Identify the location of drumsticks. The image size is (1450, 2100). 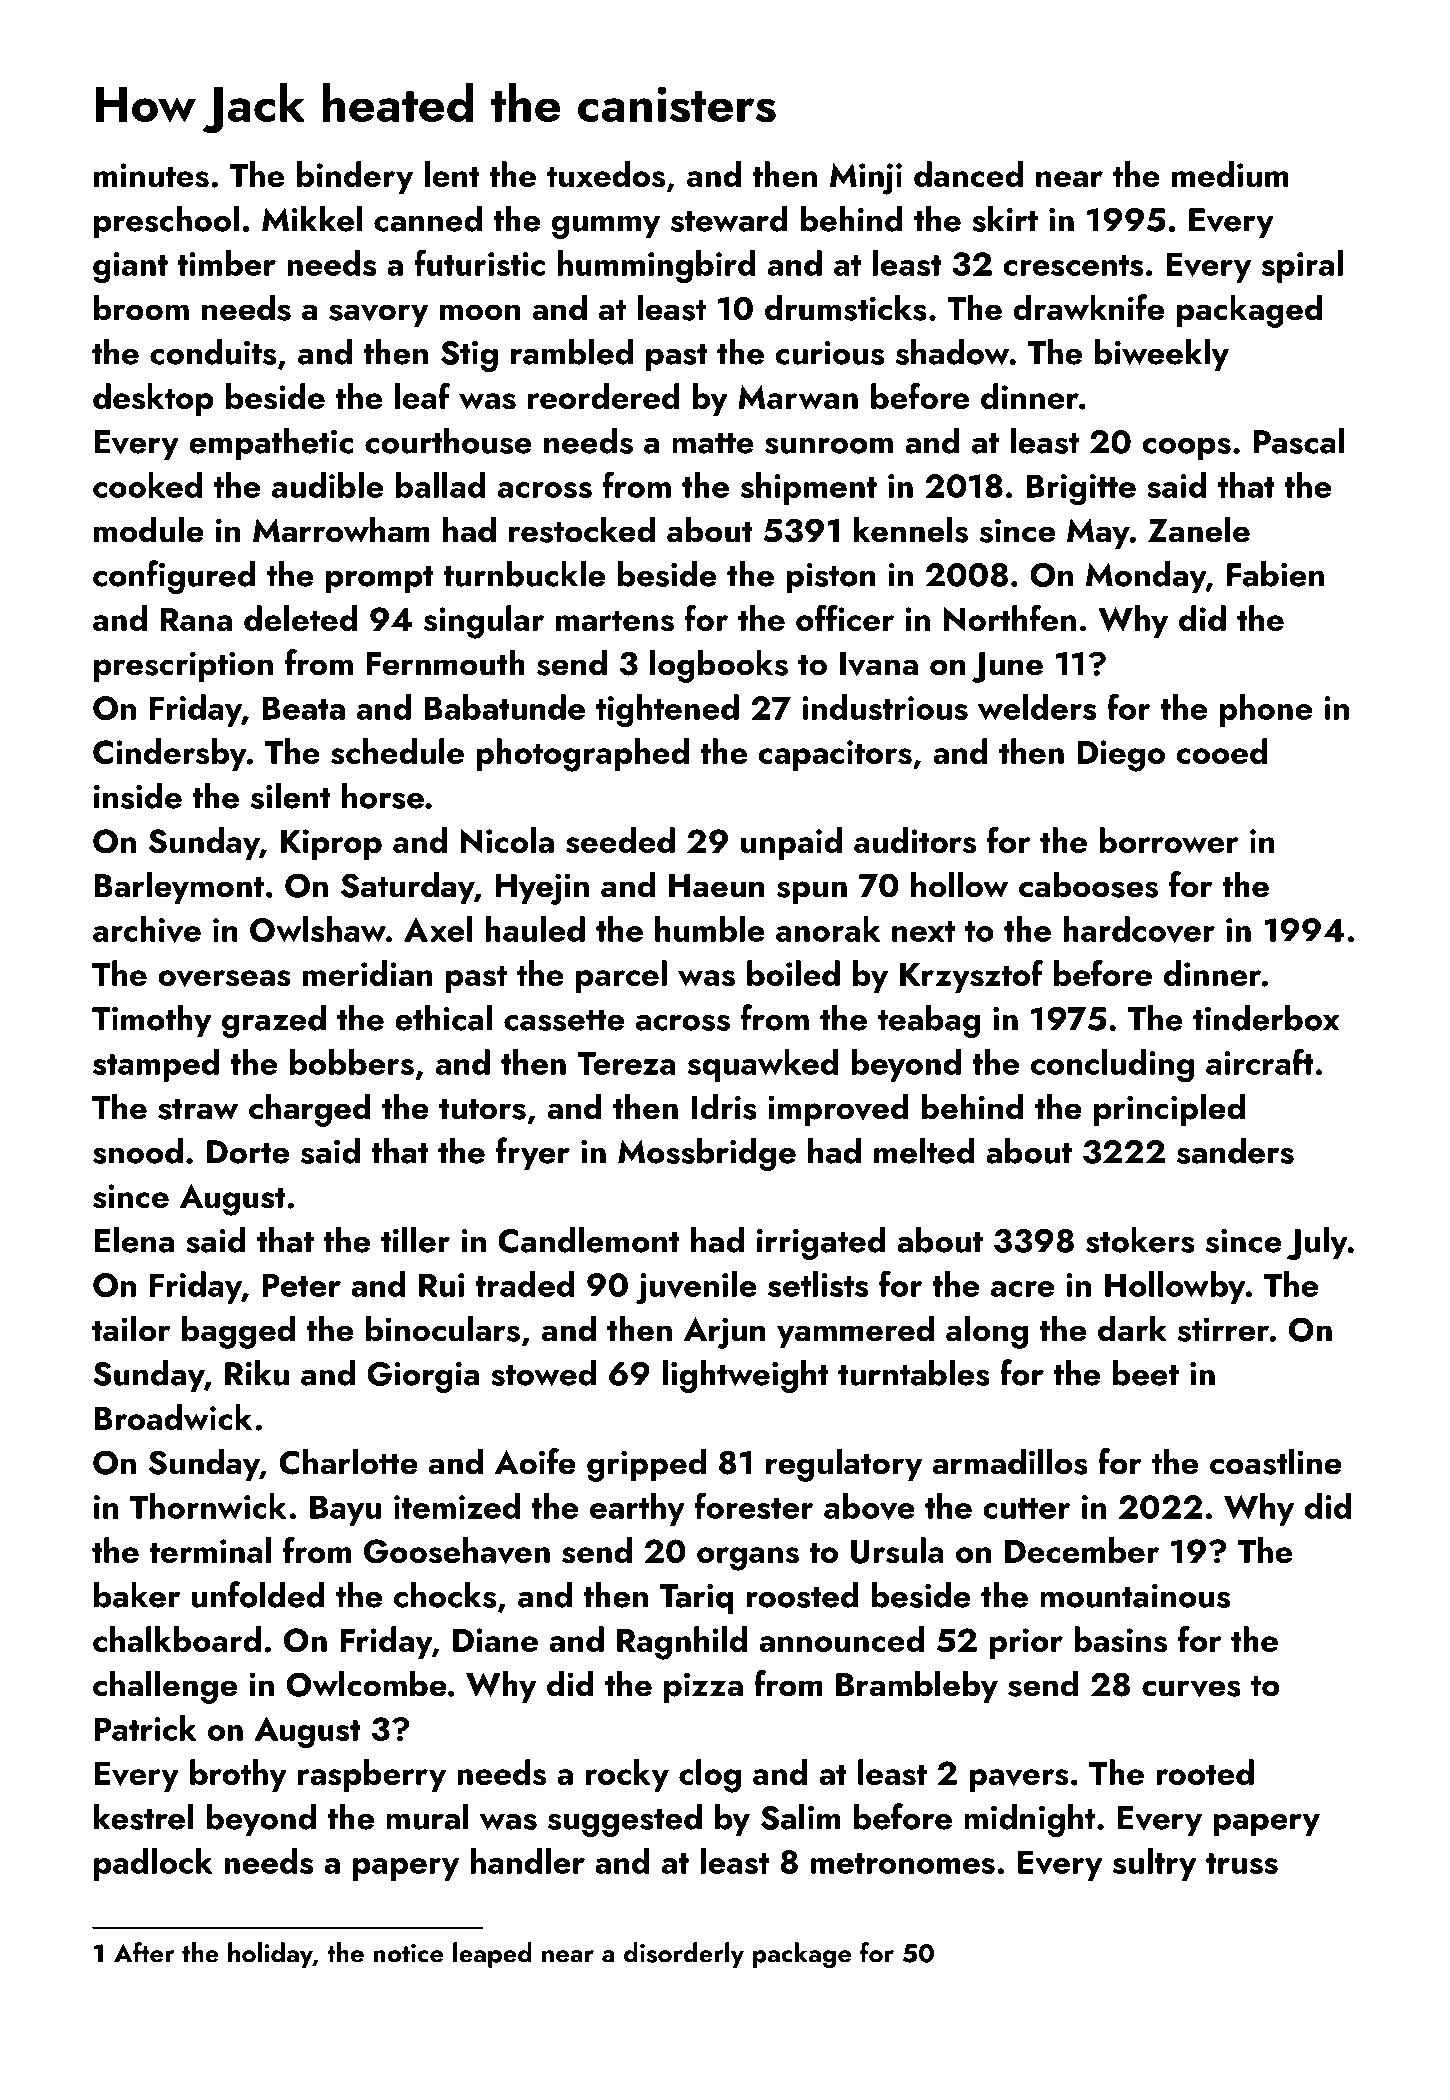
(846, 307).
